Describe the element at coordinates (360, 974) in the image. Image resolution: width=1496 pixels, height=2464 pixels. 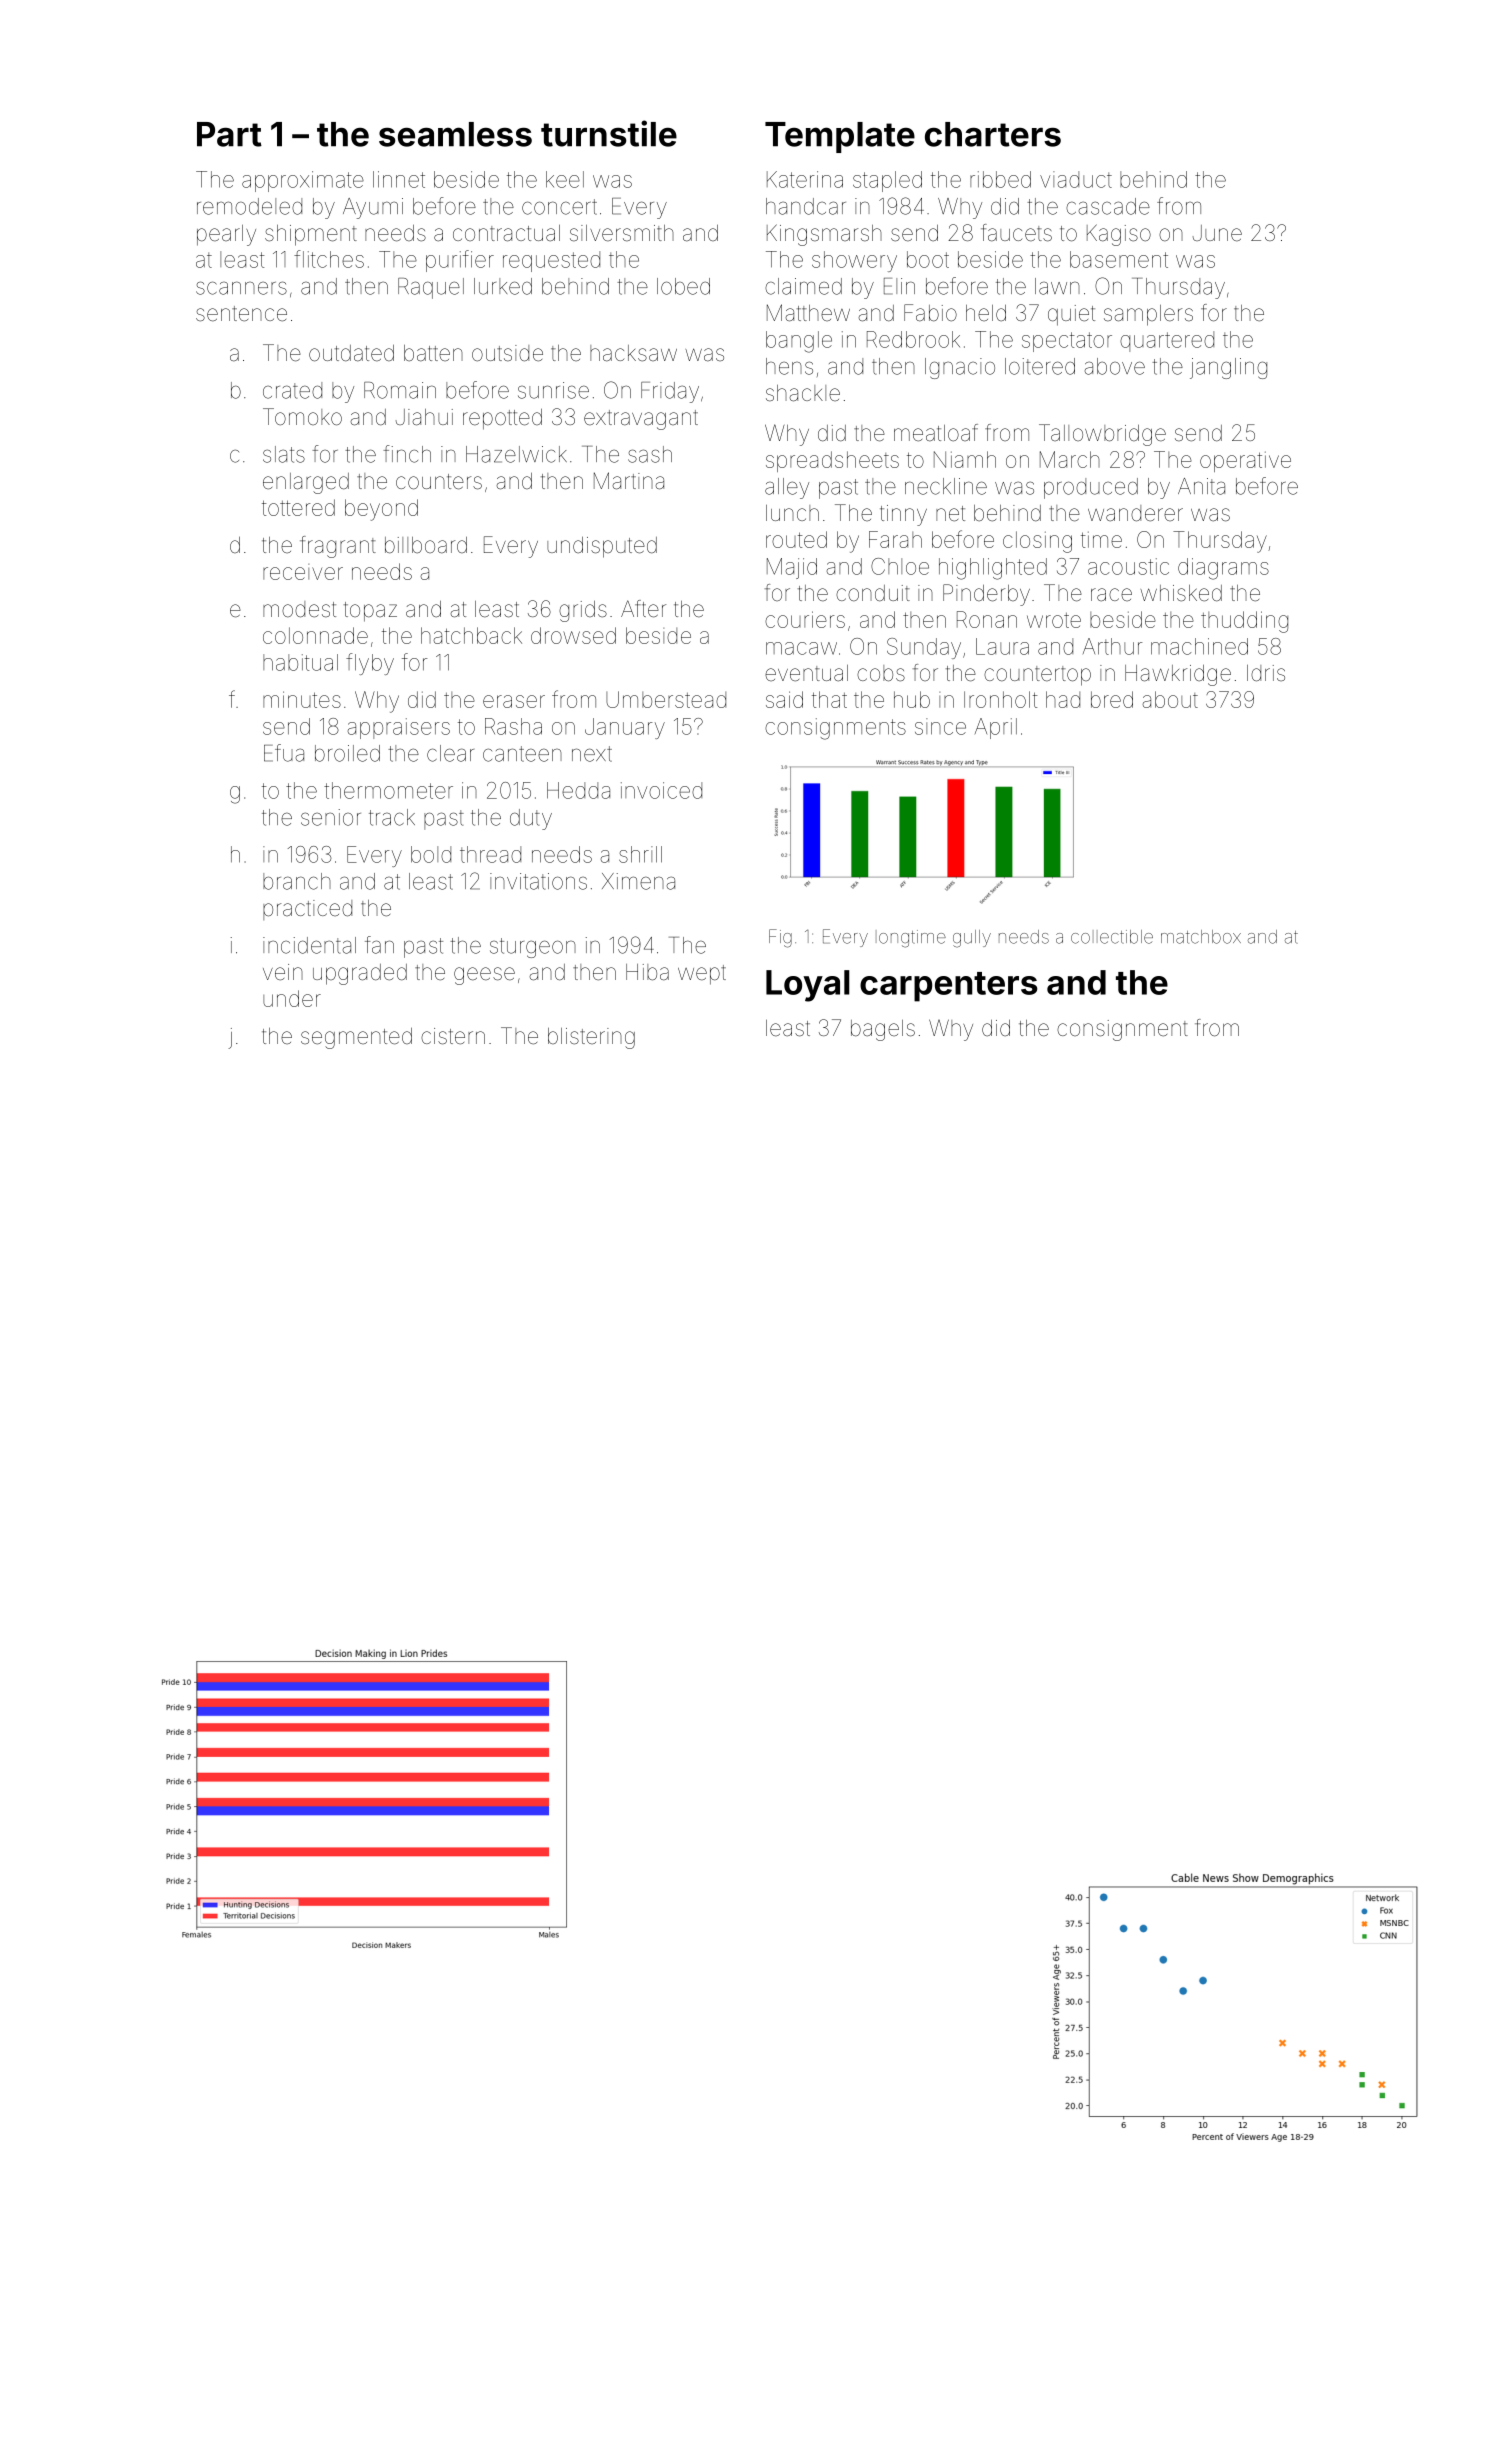
I see `upgraded` at that location.
